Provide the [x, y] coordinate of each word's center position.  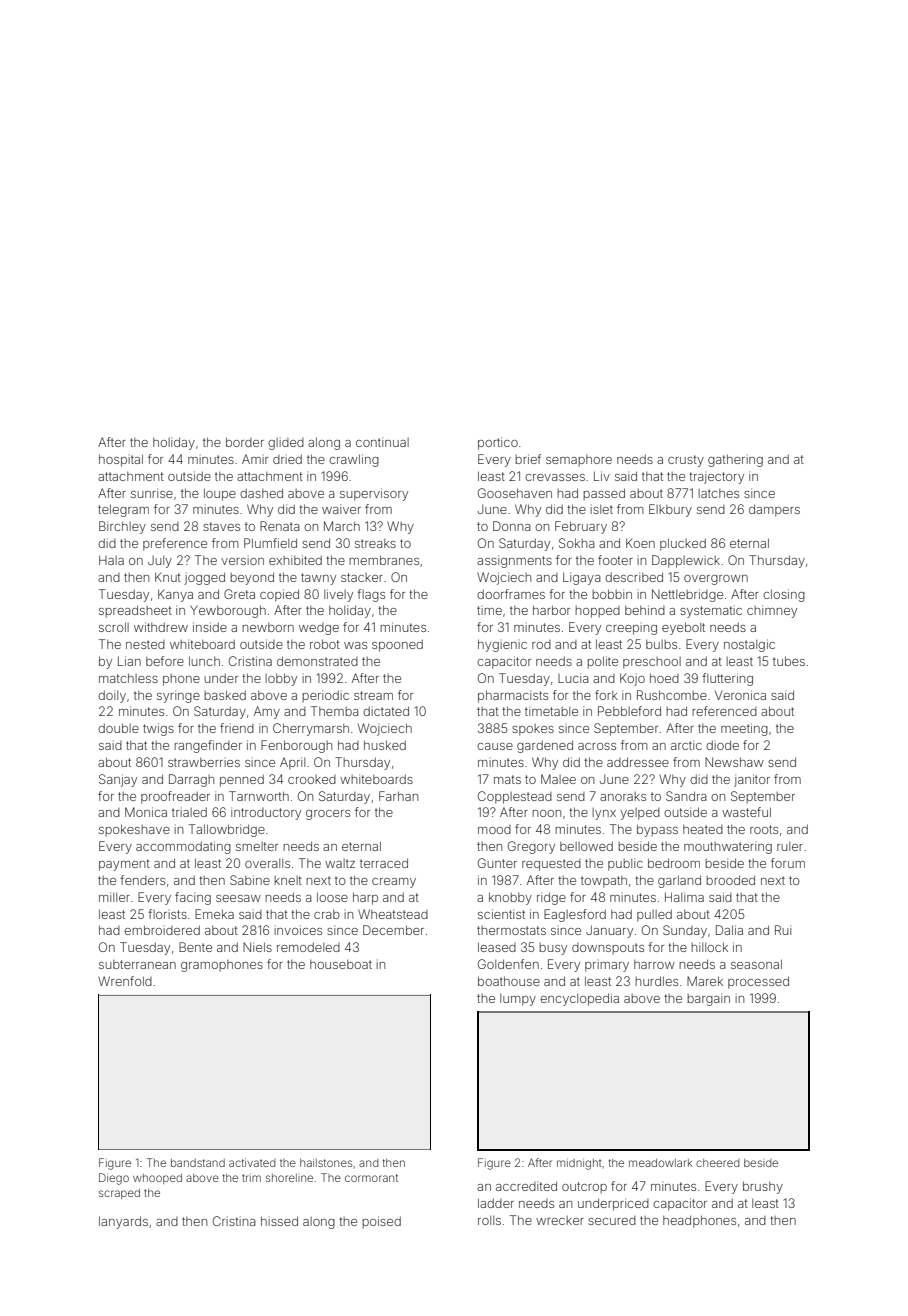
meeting [744, 729]
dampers [774, 510]
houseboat [341, 964]
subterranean [137, 964]
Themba [335, 711]
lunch [204, 661]
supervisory [374, 494]
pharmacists [513, 696]
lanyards [123, 1222]
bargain [708, 999]
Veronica [740, 695]
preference [175, 544]
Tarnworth [259, 796]
